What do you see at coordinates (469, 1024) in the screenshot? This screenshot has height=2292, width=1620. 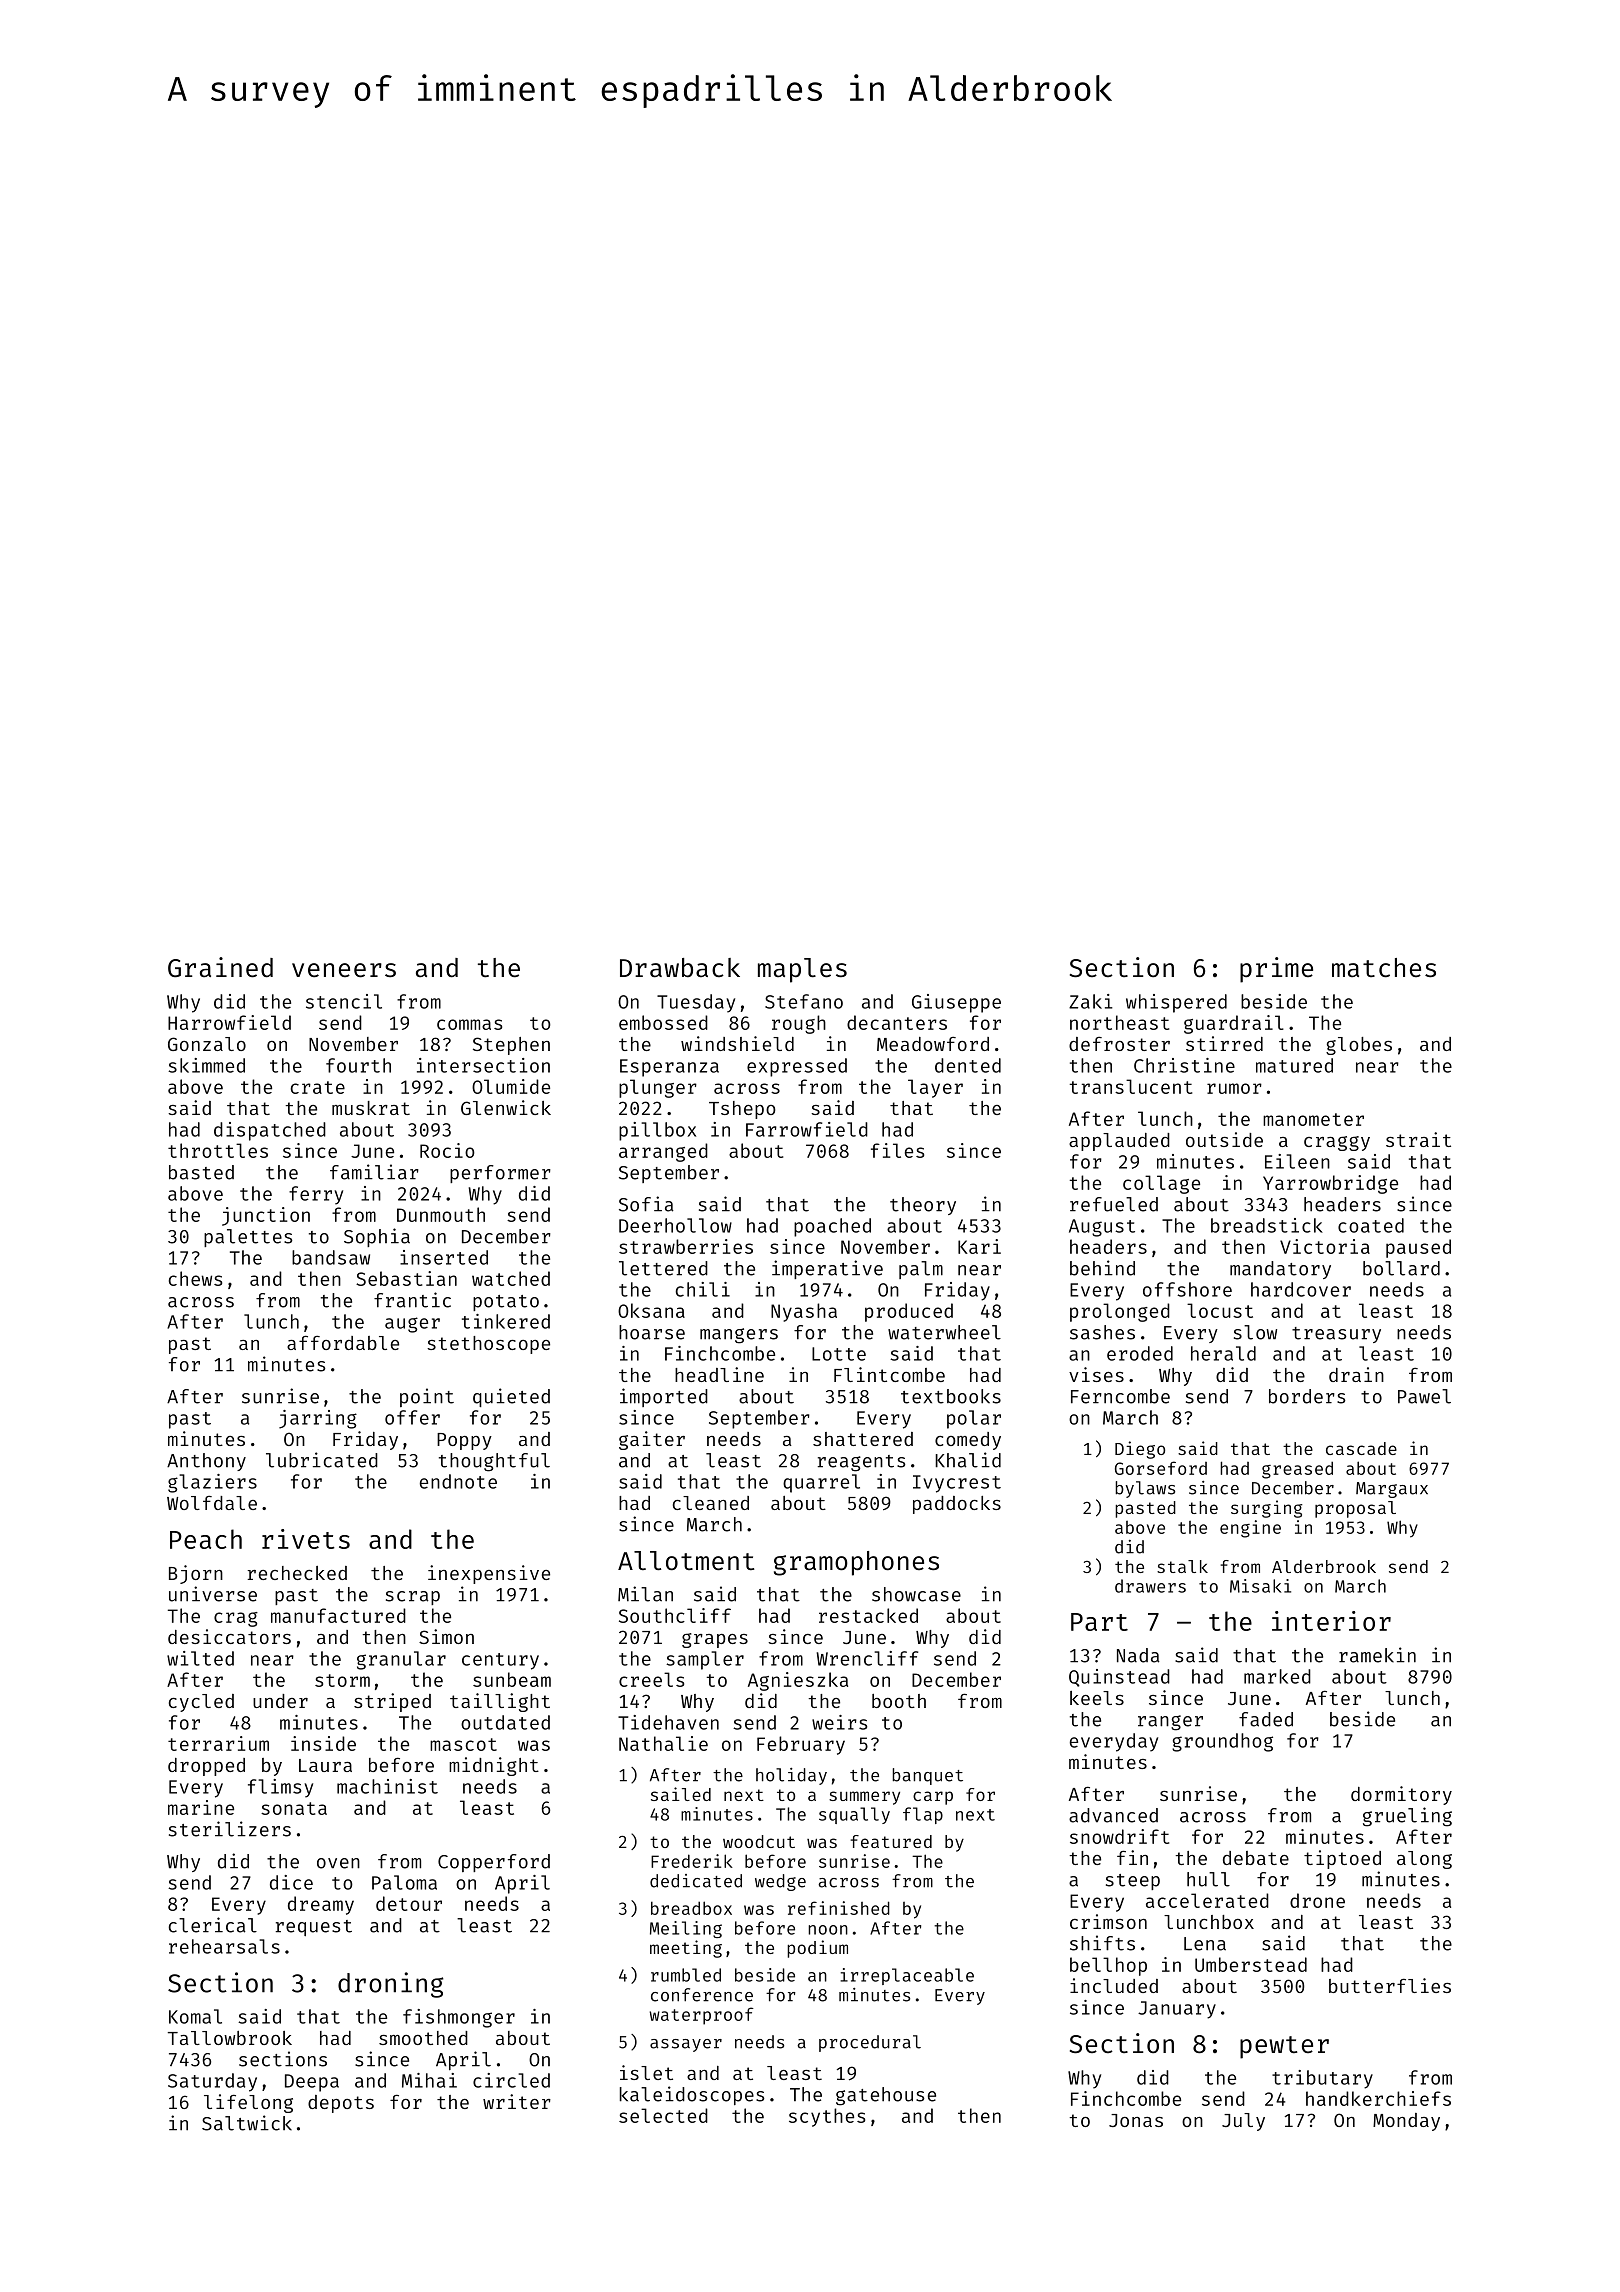 I see `commas` at bounding box center [469, 1024].
